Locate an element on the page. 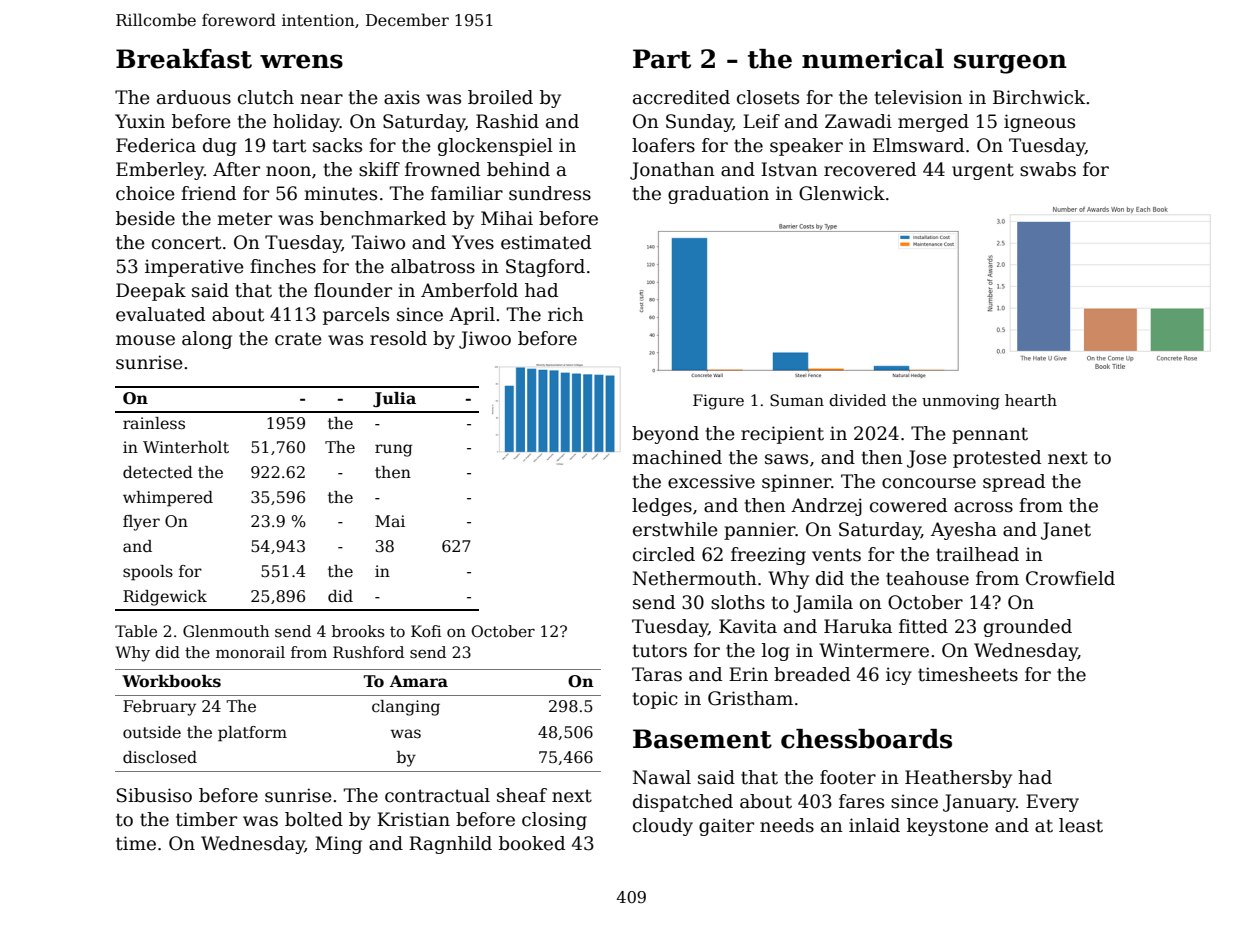 The image size is (1233, 952). benchmarked is located at coordinates (383, 218).
